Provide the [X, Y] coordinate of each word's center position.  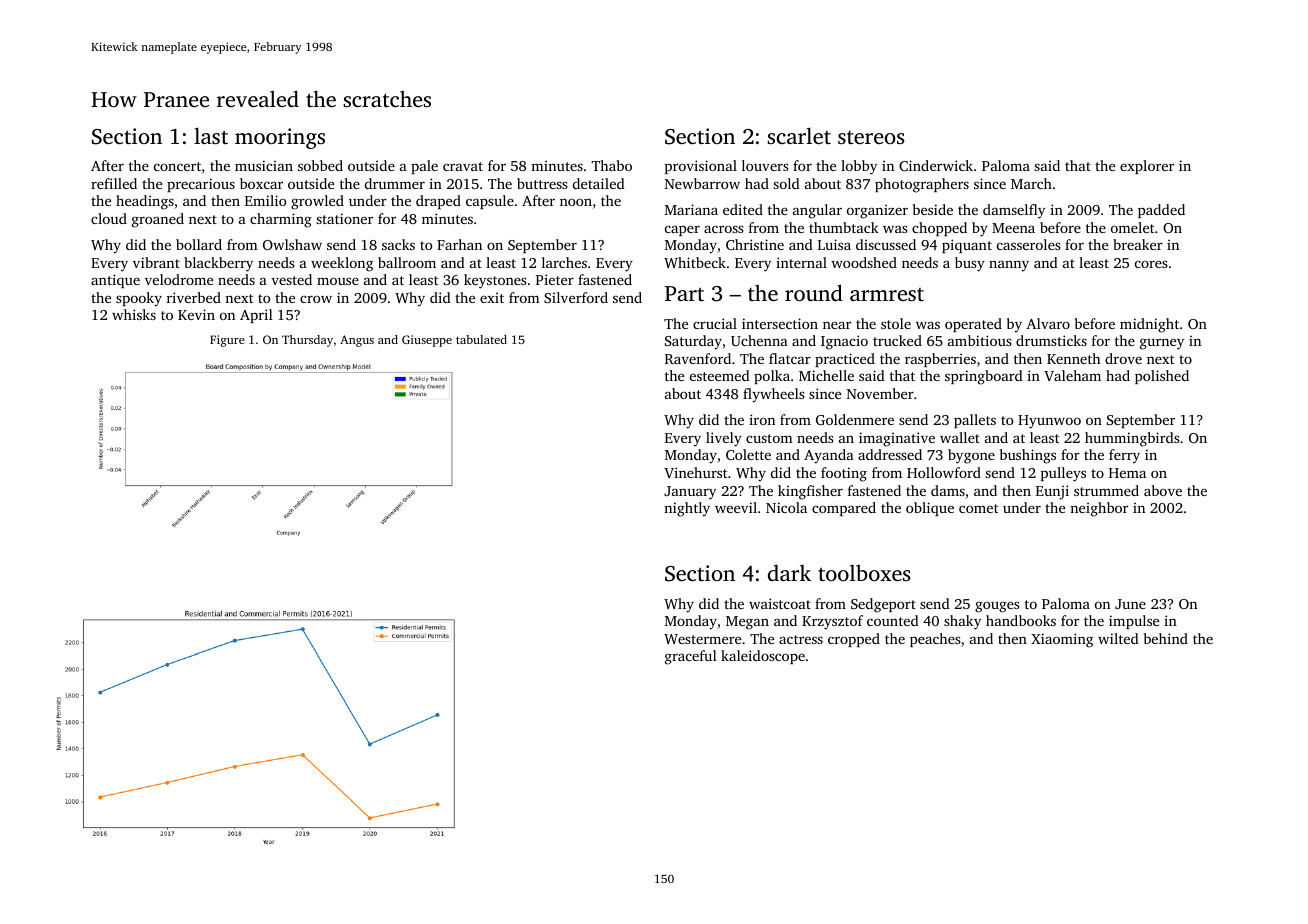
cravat [463, 166]
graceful [691, 657]
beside [933, 209]
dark [789, 573]
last [211, 135]
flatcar [790, 358]
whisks [134, 314]
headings [145, 202]
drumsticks [1051, 340]
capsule [490, 202]
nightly [687, 509]
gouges [997, 607]
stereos [871, 137]
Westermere [702, 639]
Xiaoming [1062, 640]
